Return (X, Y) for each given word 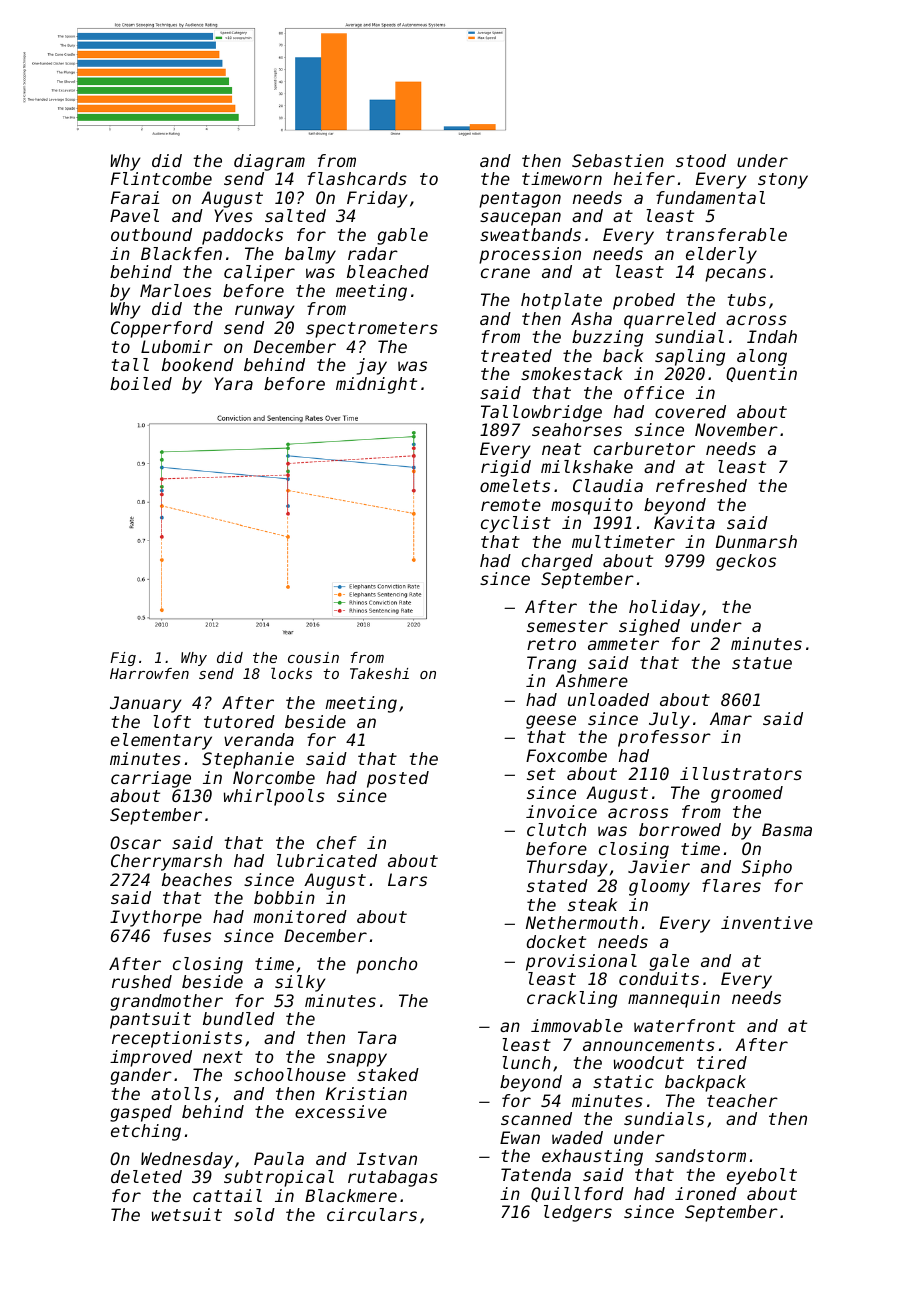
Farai (135, 197)
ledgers (578, 1213)
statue (762, 663)
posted (398, 779)
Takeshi (379, 673)
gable (402, 236)
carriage (151, 779)
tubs (746, 299)
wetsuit (187, 1214)
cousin (313, 657)
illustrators (741, 773)
